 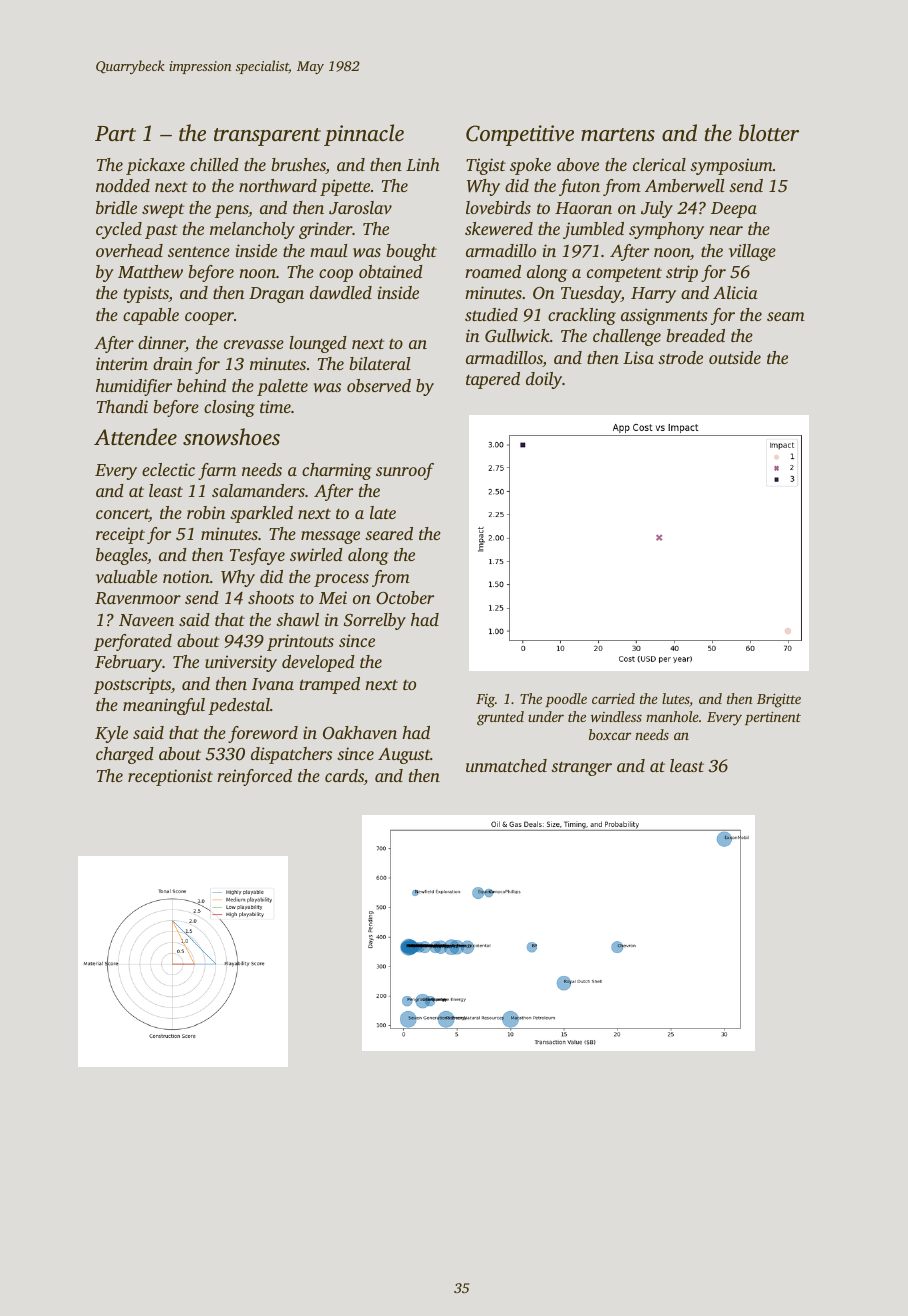 I want to click on lutes, so click(x=676, y=700).
